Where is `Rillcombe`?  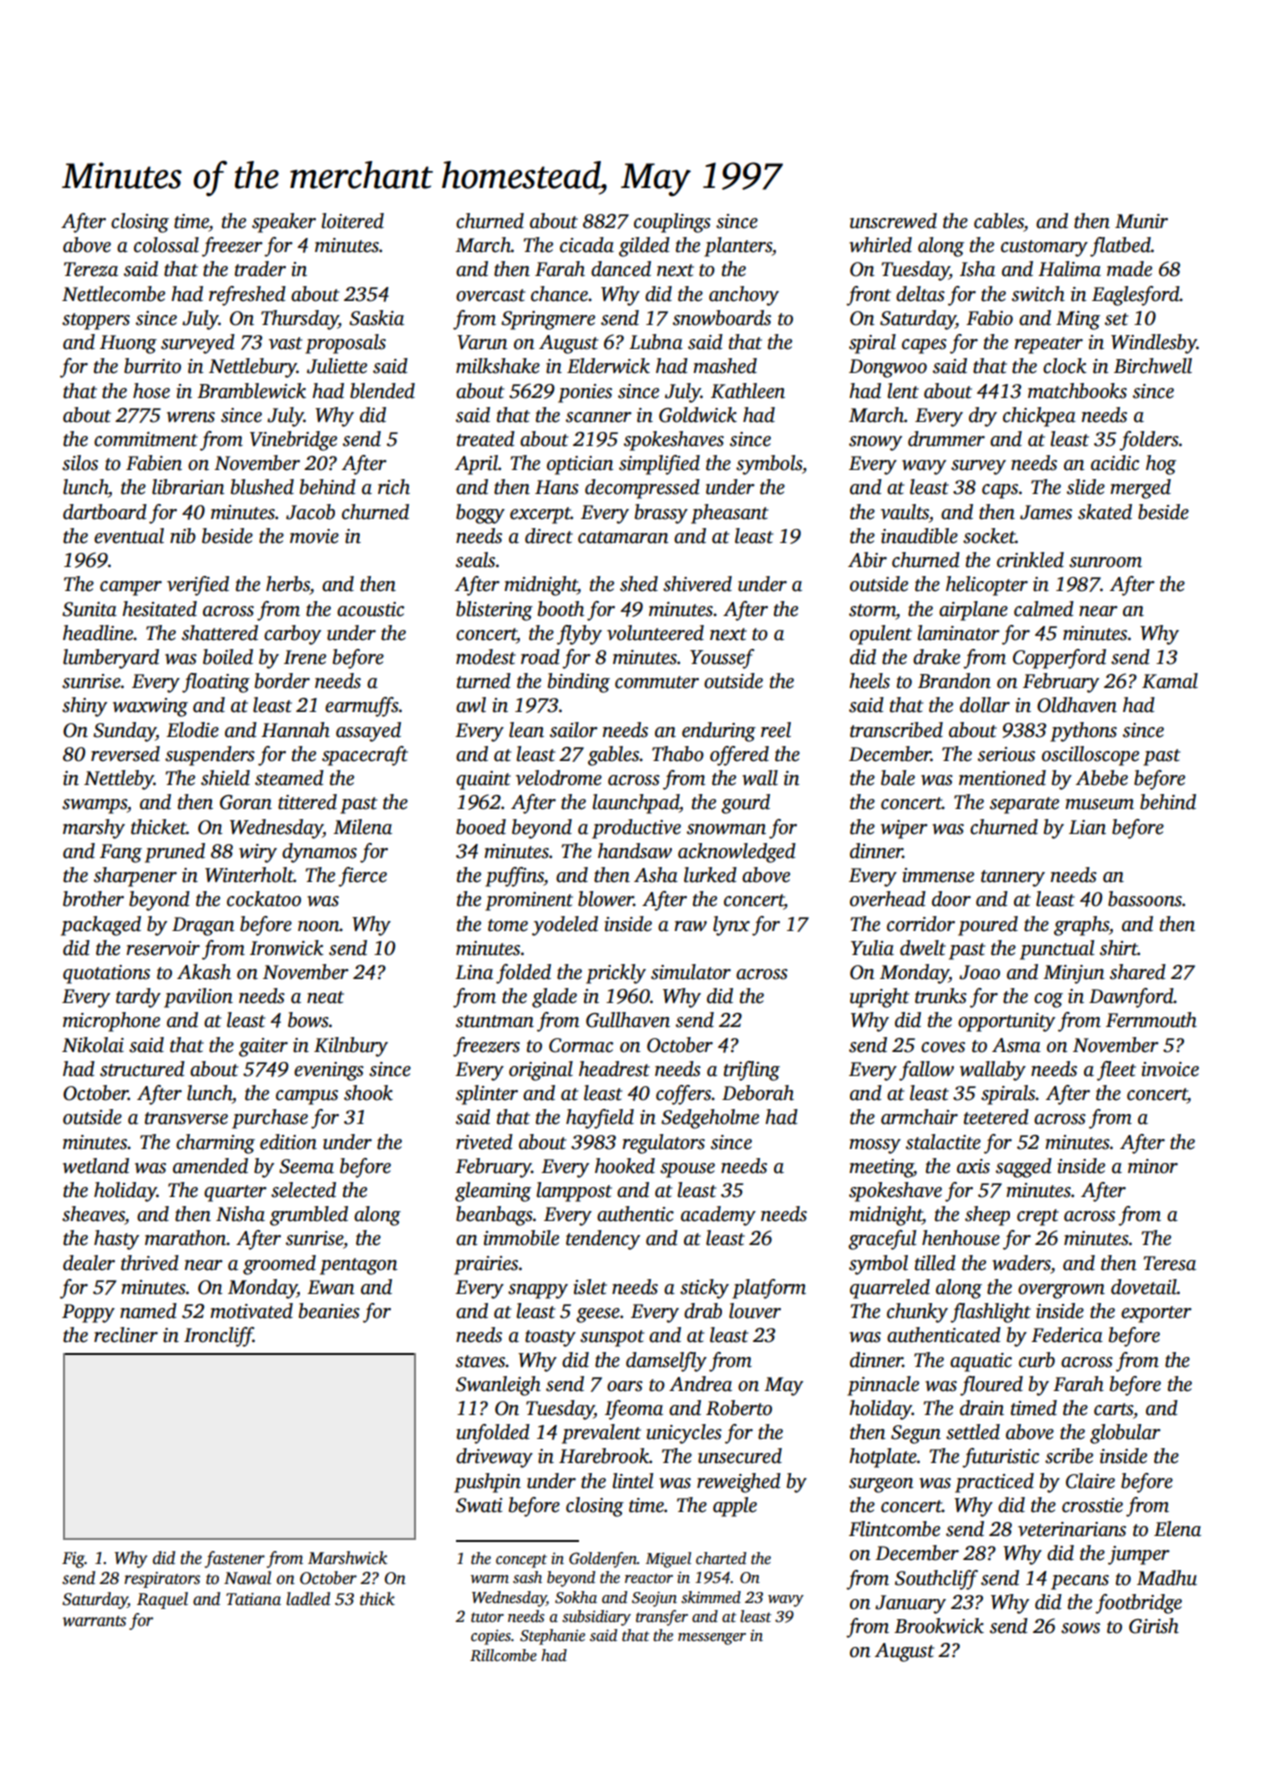
Rillcombe is located at coordinates (503, 1655).
